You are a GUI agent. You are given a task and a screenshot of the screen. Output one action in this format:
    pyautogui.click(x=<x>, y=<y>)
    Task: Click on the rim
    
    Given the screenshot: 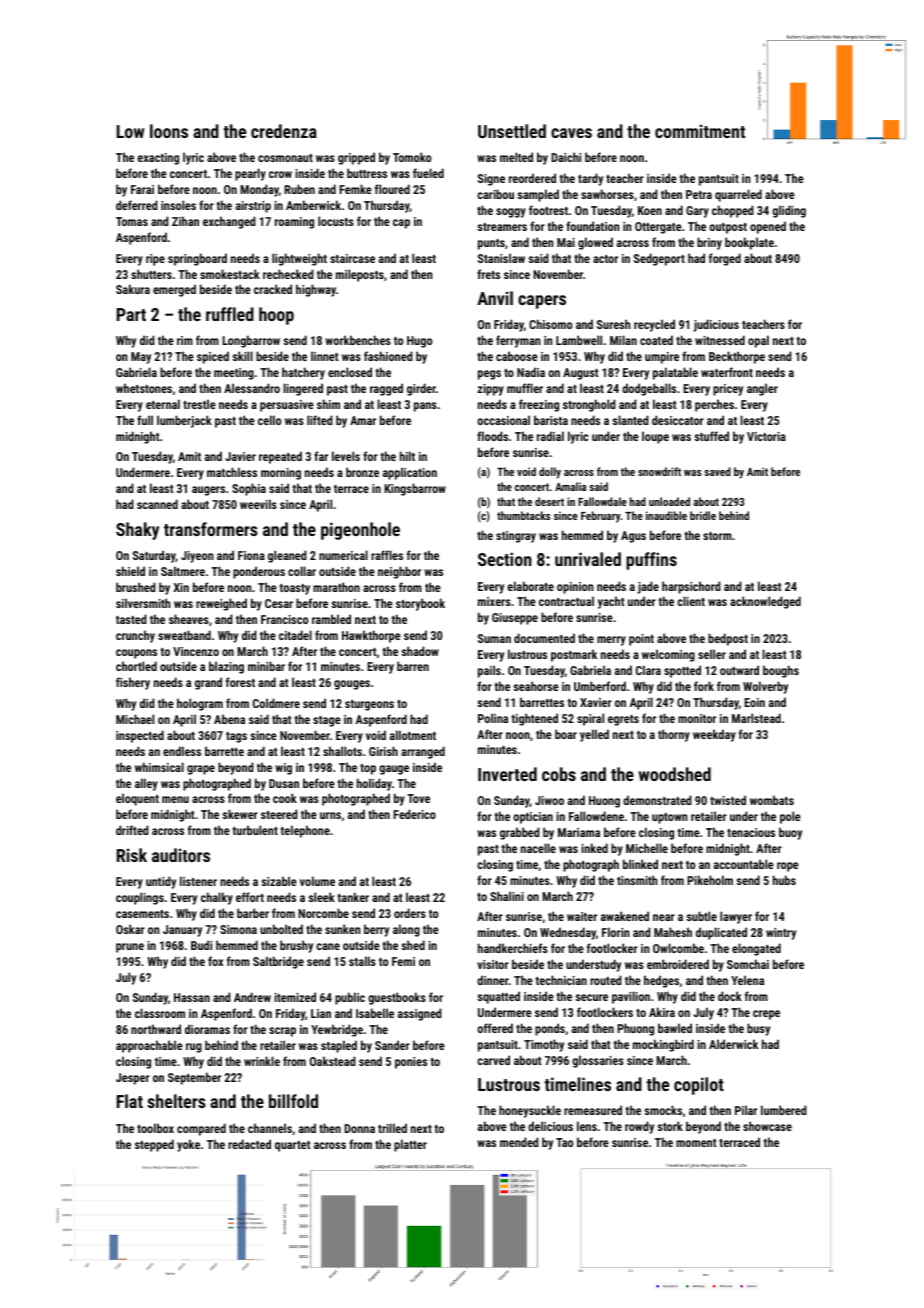 What is the action you would take?
    pyautogui.click(x=185, y=340)
